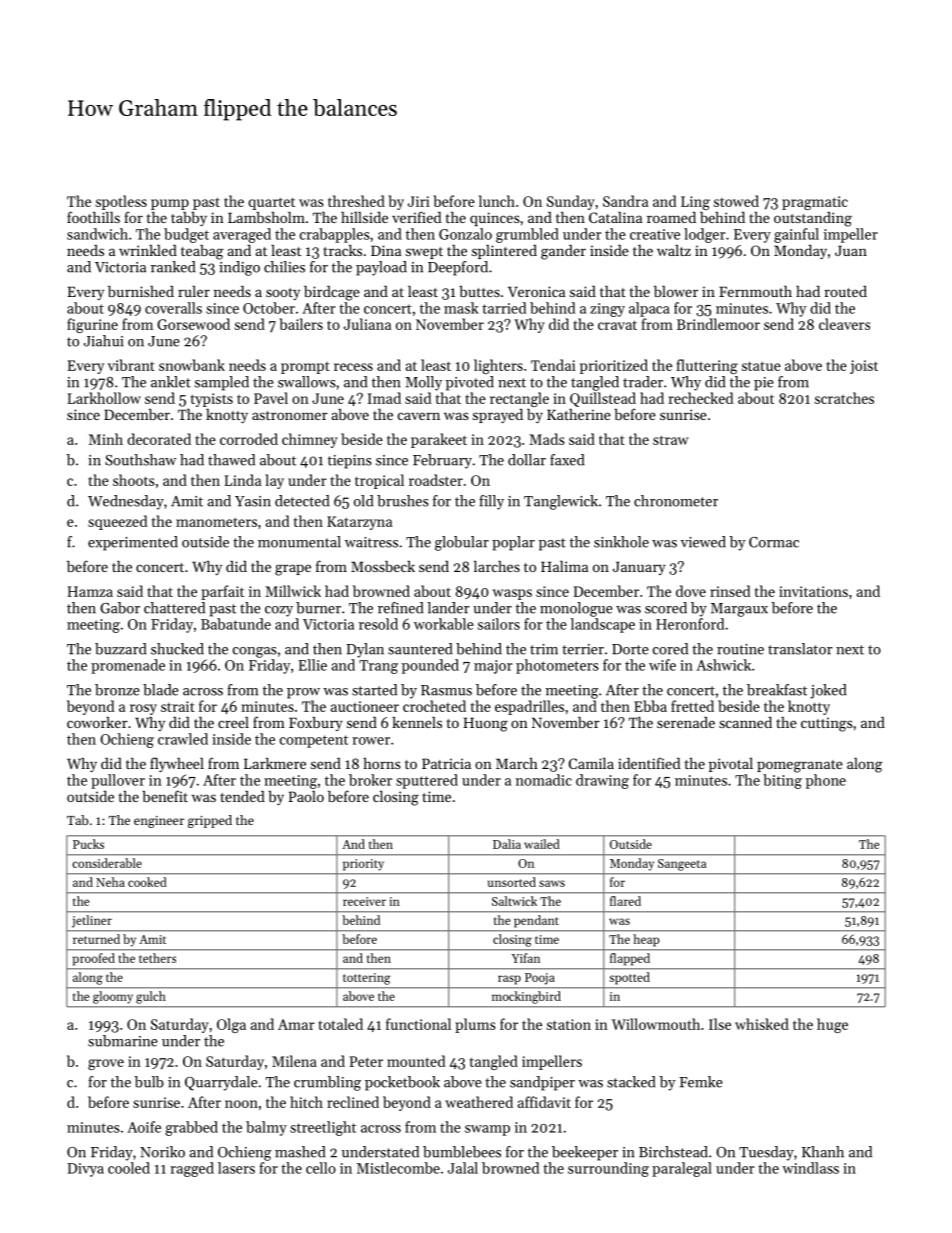  What do you see at coordinates (470, 383) in the document?
I see `pivoted` at bounding box center [470, 383].
